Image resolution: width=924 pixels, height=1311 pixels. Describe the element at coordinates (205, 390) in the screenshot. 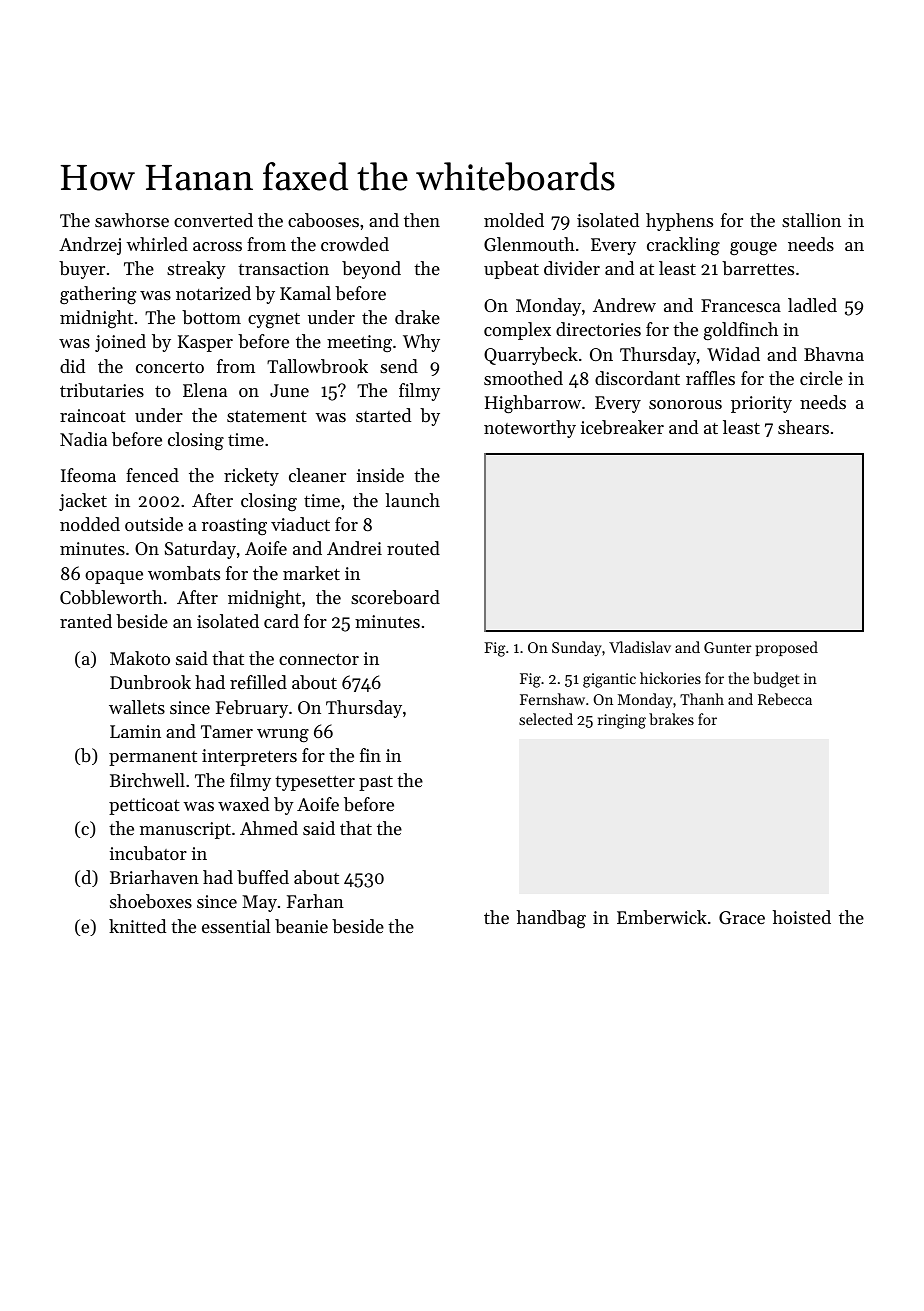

I see `Elena` at that location.
